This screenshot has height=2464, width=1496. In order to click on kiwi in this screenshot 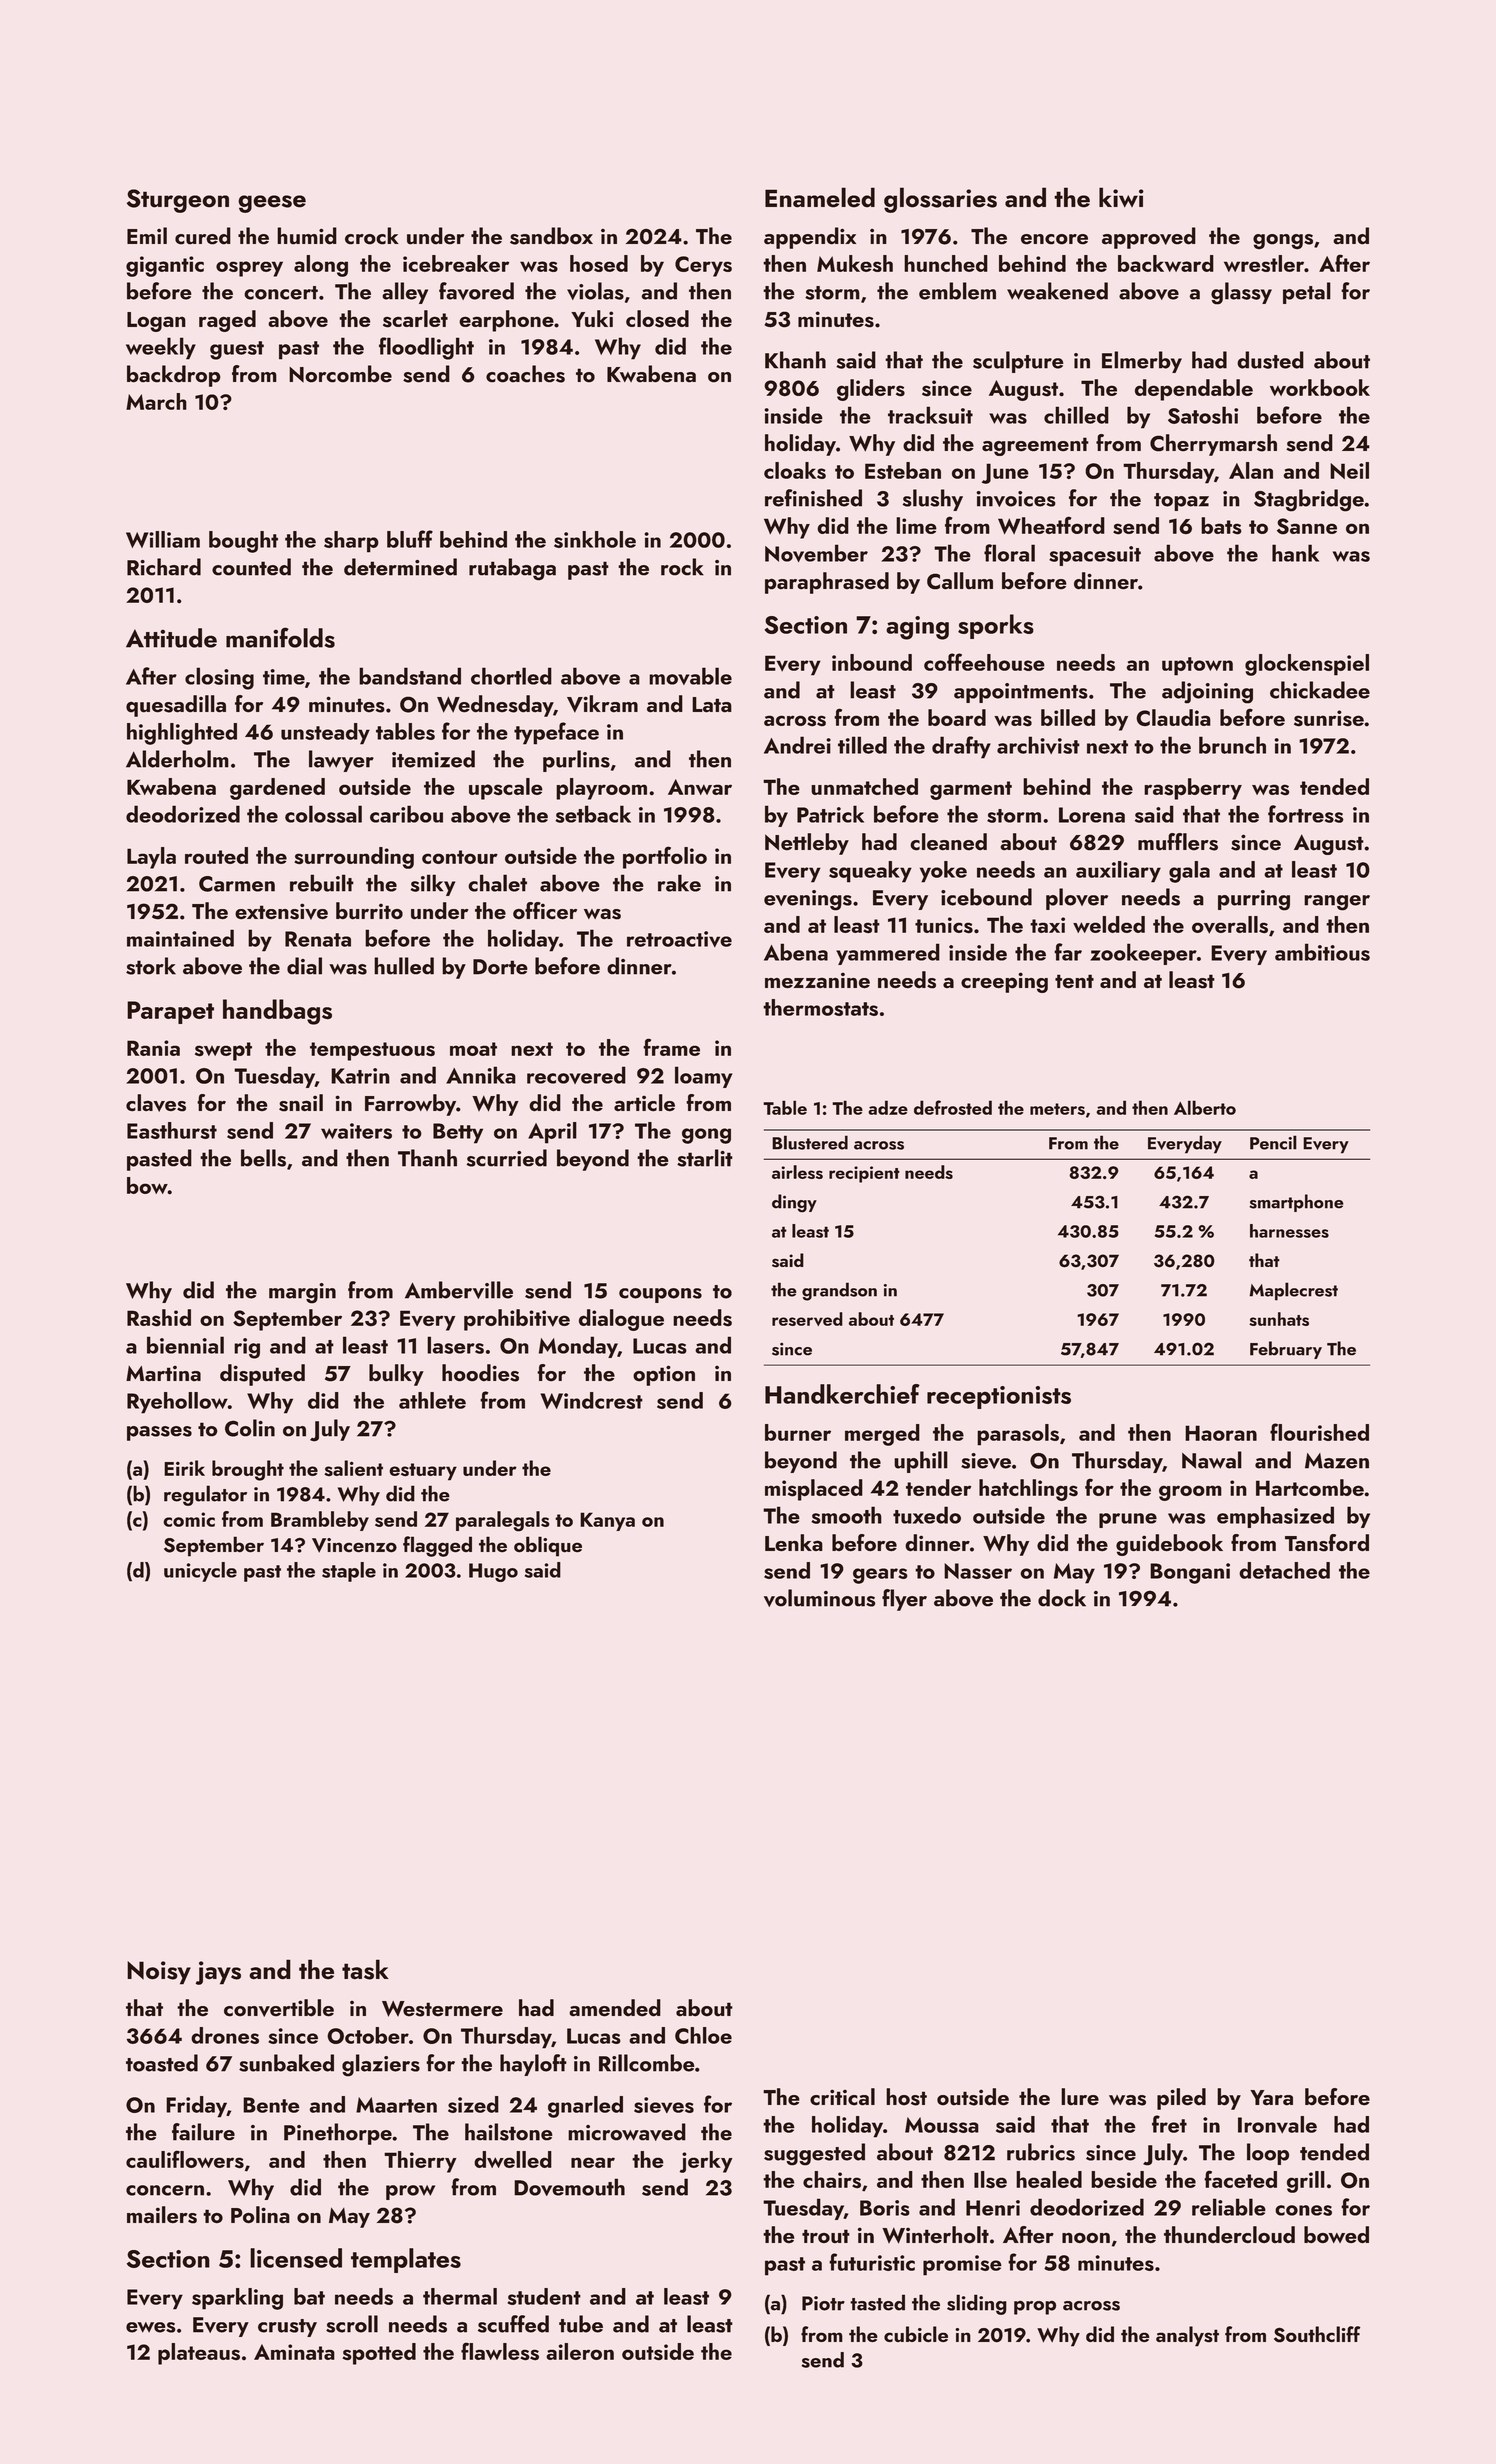, I will do `click(1121, 197)`.
